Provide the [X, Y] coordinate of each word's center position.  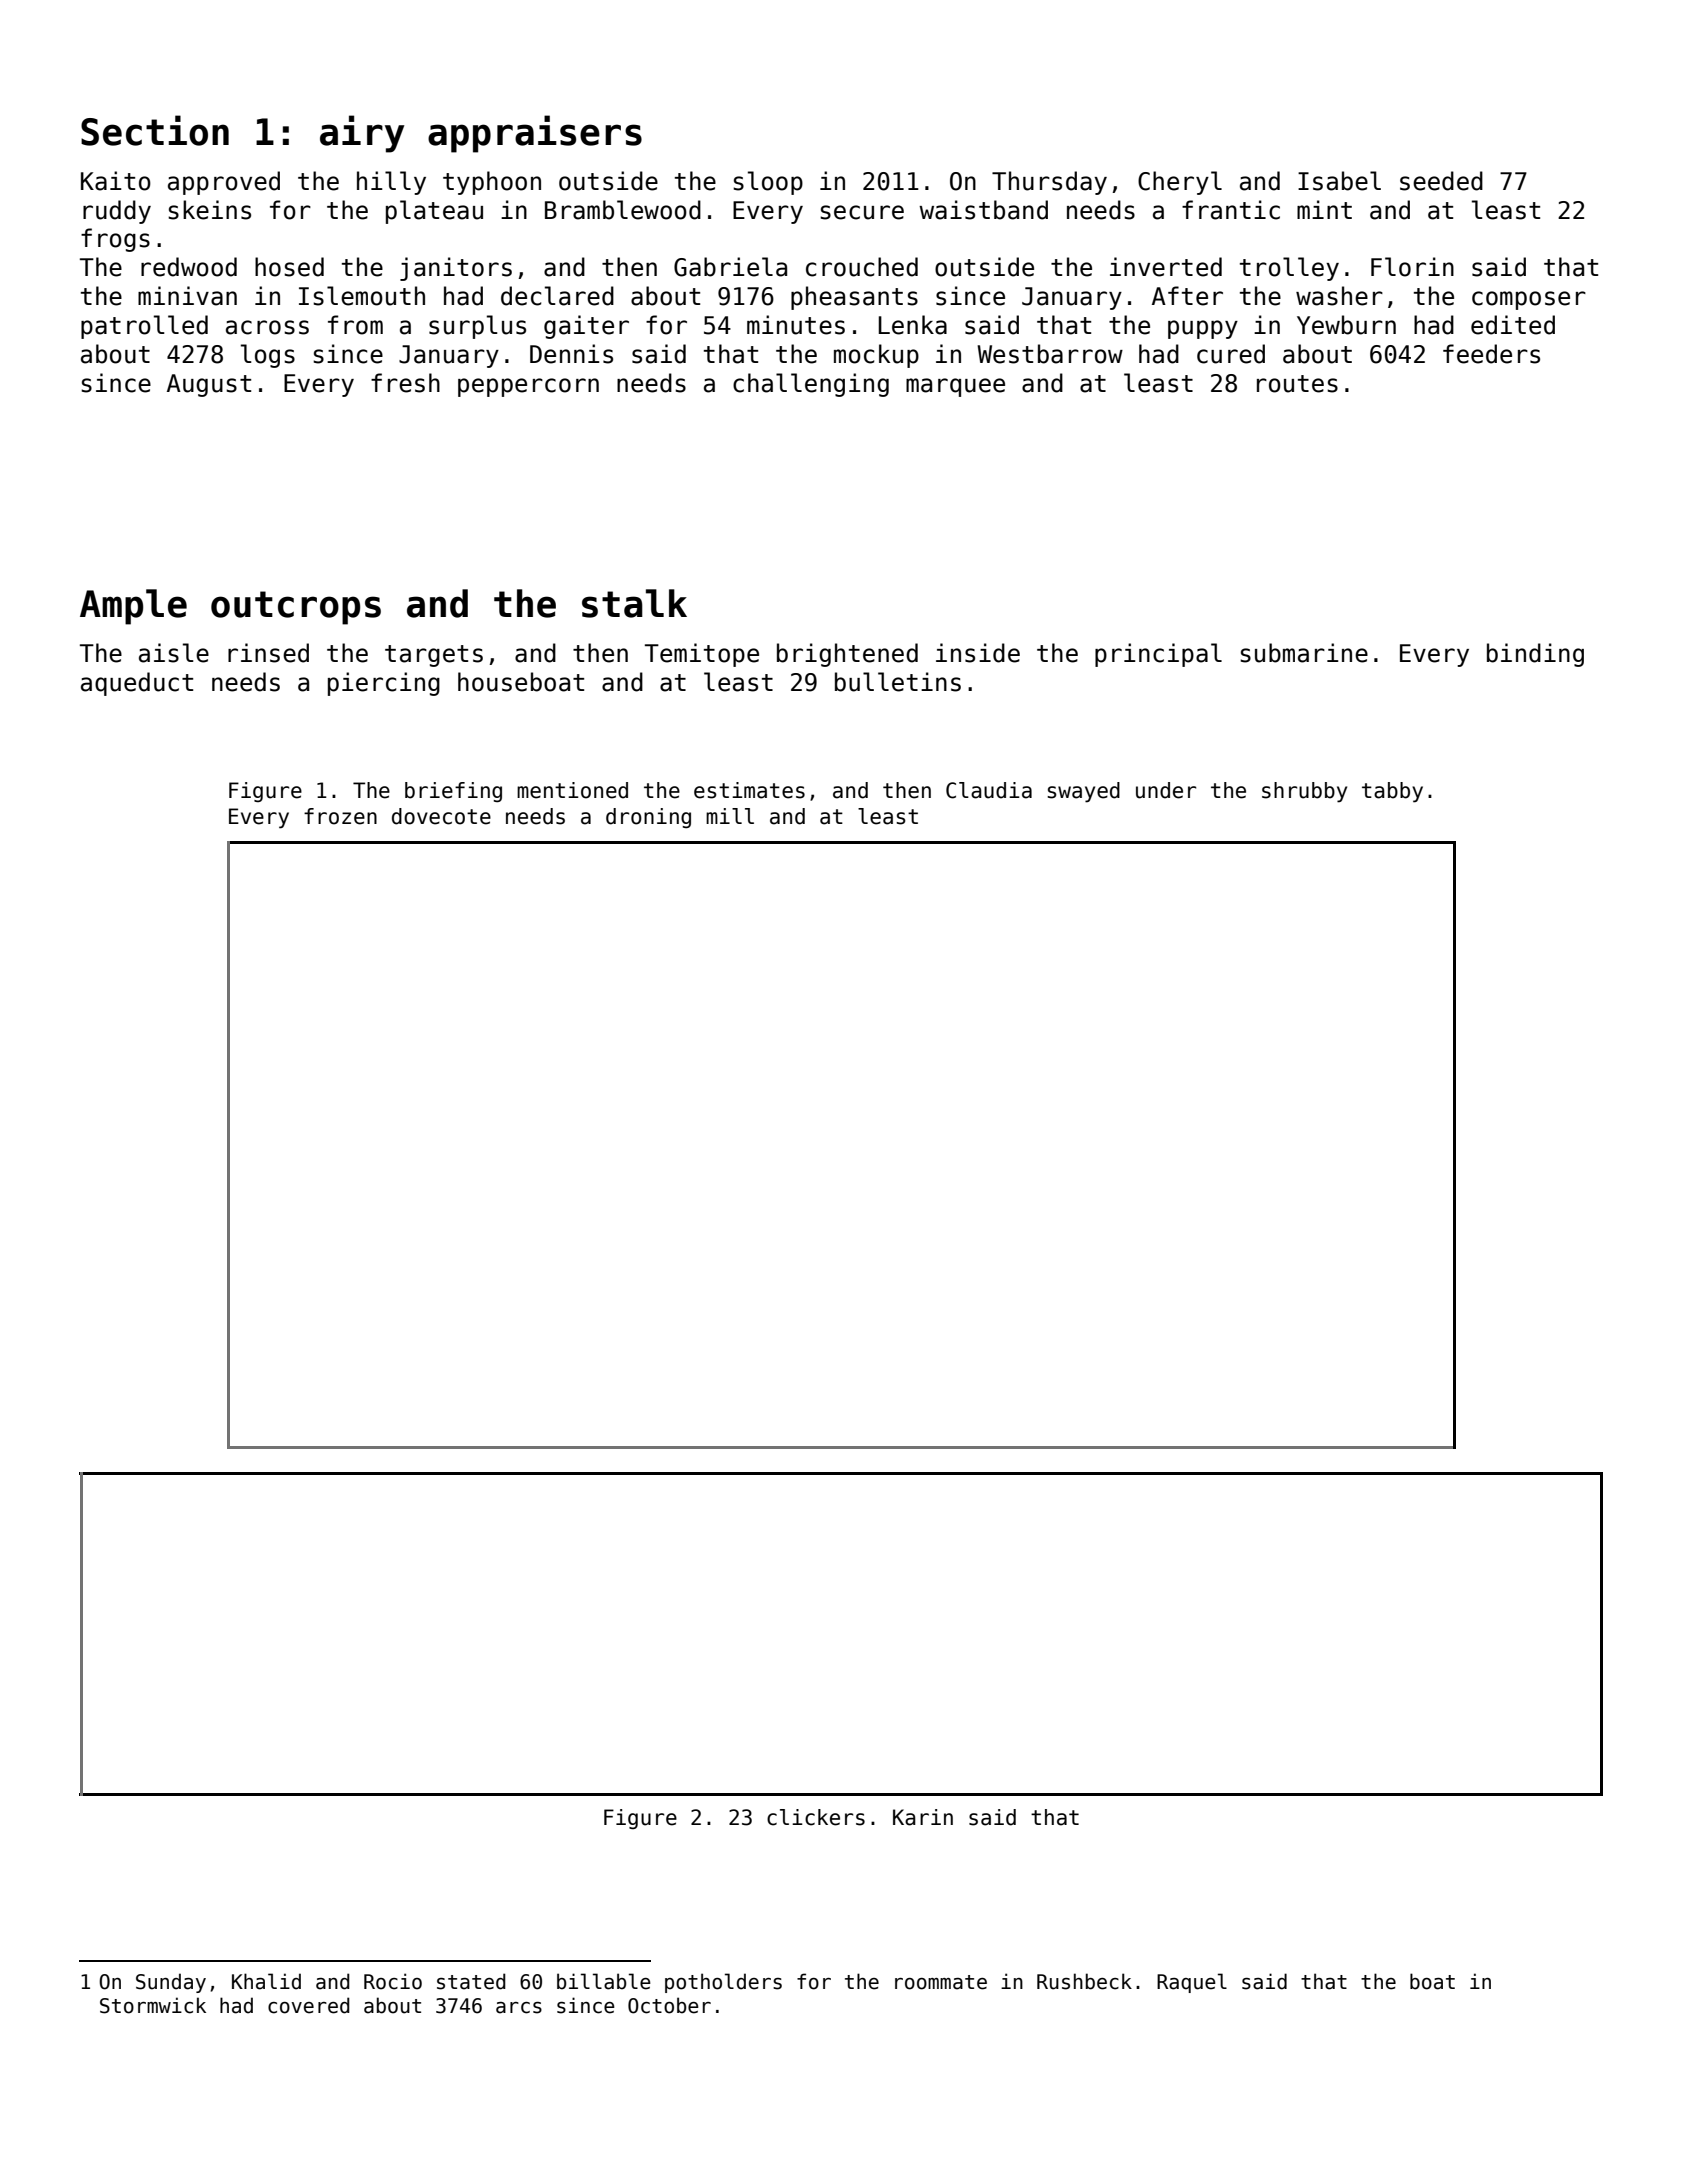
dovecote [441, 816]
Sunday [171, 1983]
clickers [816, 1817]
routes [1297, 384]
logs [268, 356]
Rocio [393, 1981]
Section [155, 130]
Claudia [989, 790]
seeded [1441, 181]
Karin [923, 1817]
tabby [1392, 792]
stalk [634, 603]
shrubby [1304, 792]
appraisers [535, 134]
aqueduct [137, 684]
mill [730, 816]
